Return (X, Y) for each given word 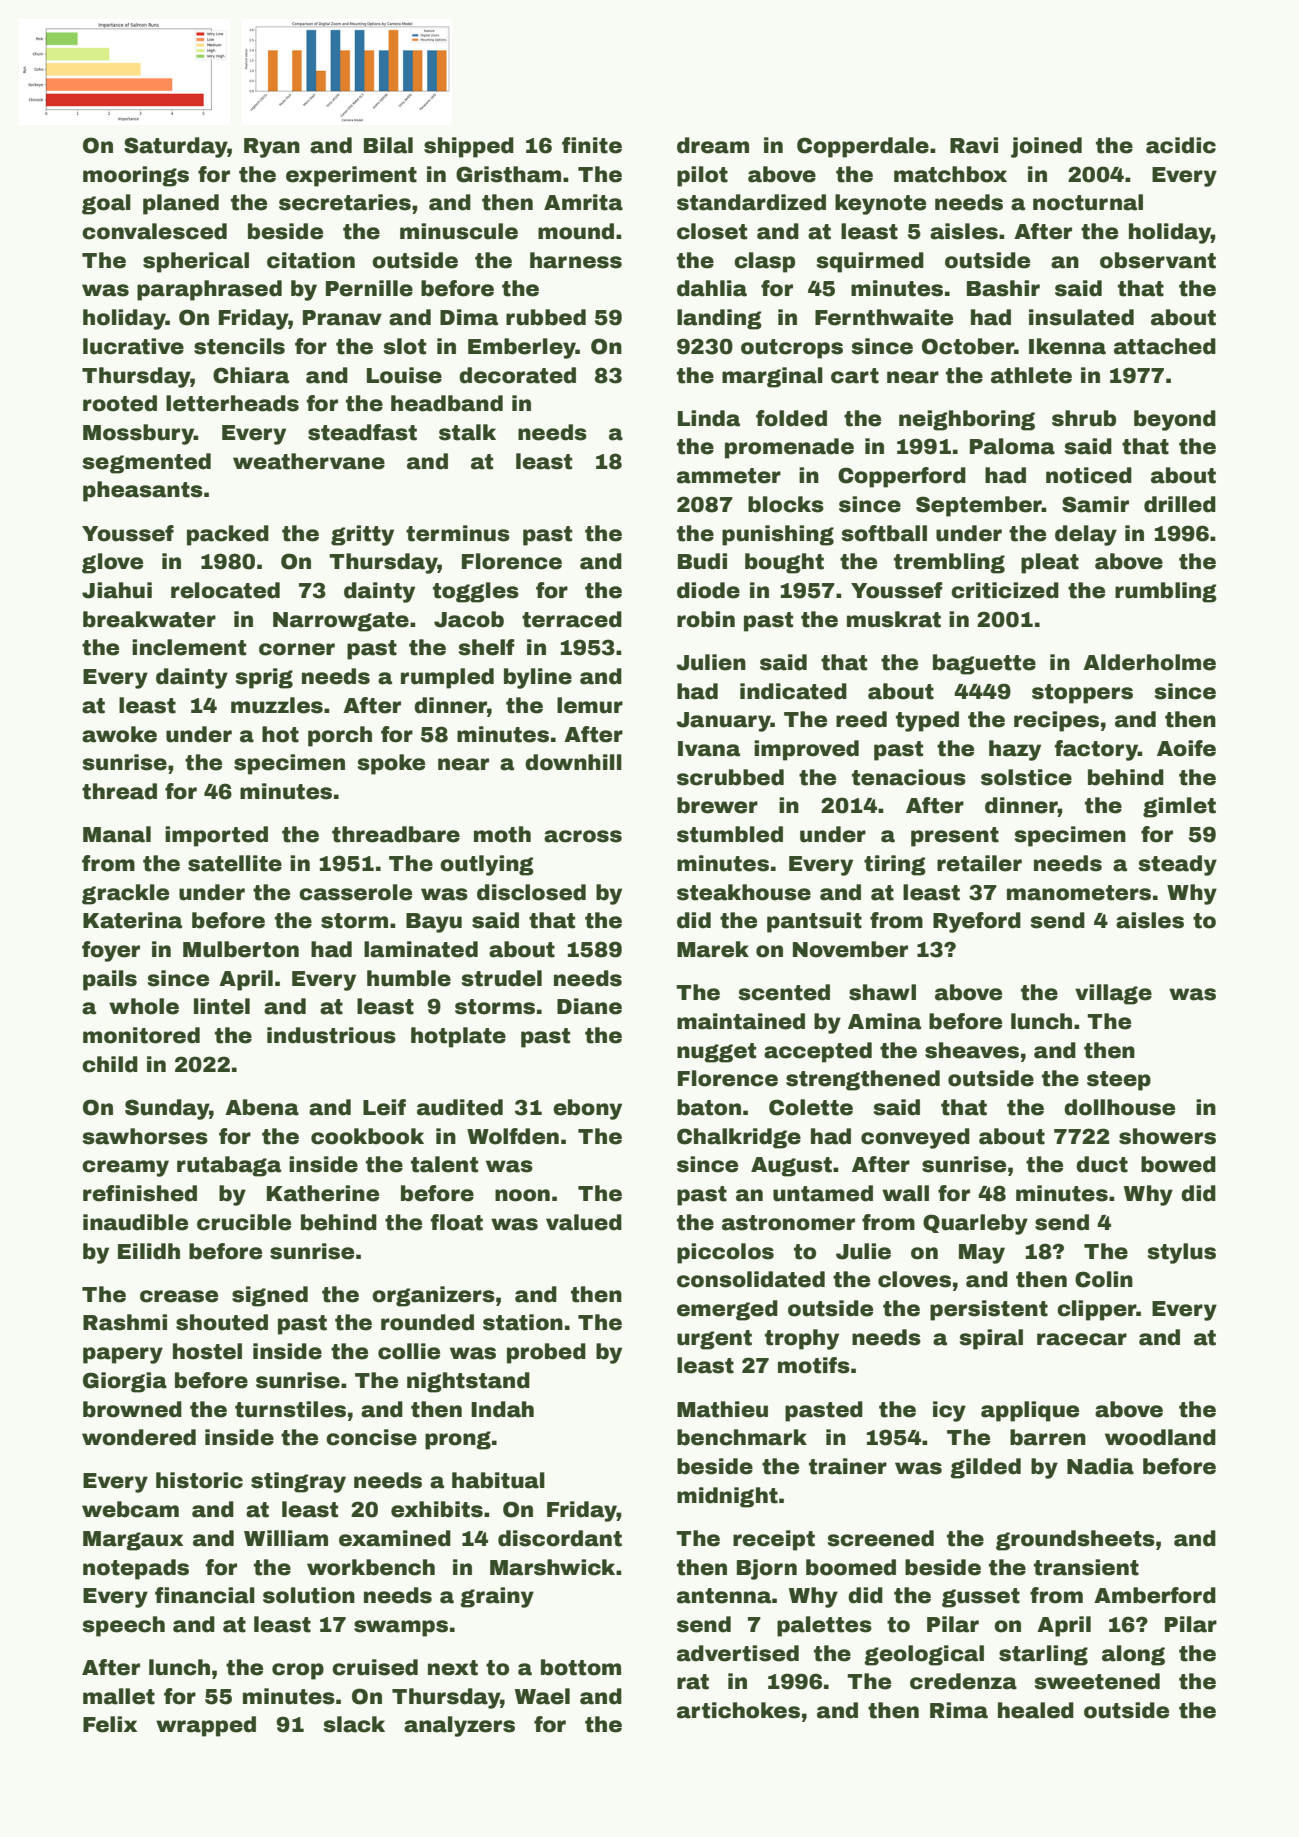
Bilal (388, 145)
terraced (572, 619)
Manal (117, 834)
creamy (125, 1168)
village (1113, 994)
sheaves (972, 1050)
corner (297, 649)
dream (713, 145)
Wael (542, 1696)
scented (784, 992)
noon (522, 1195)
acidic (1181, 145)
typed (927, 721)
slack (354, 1724)
